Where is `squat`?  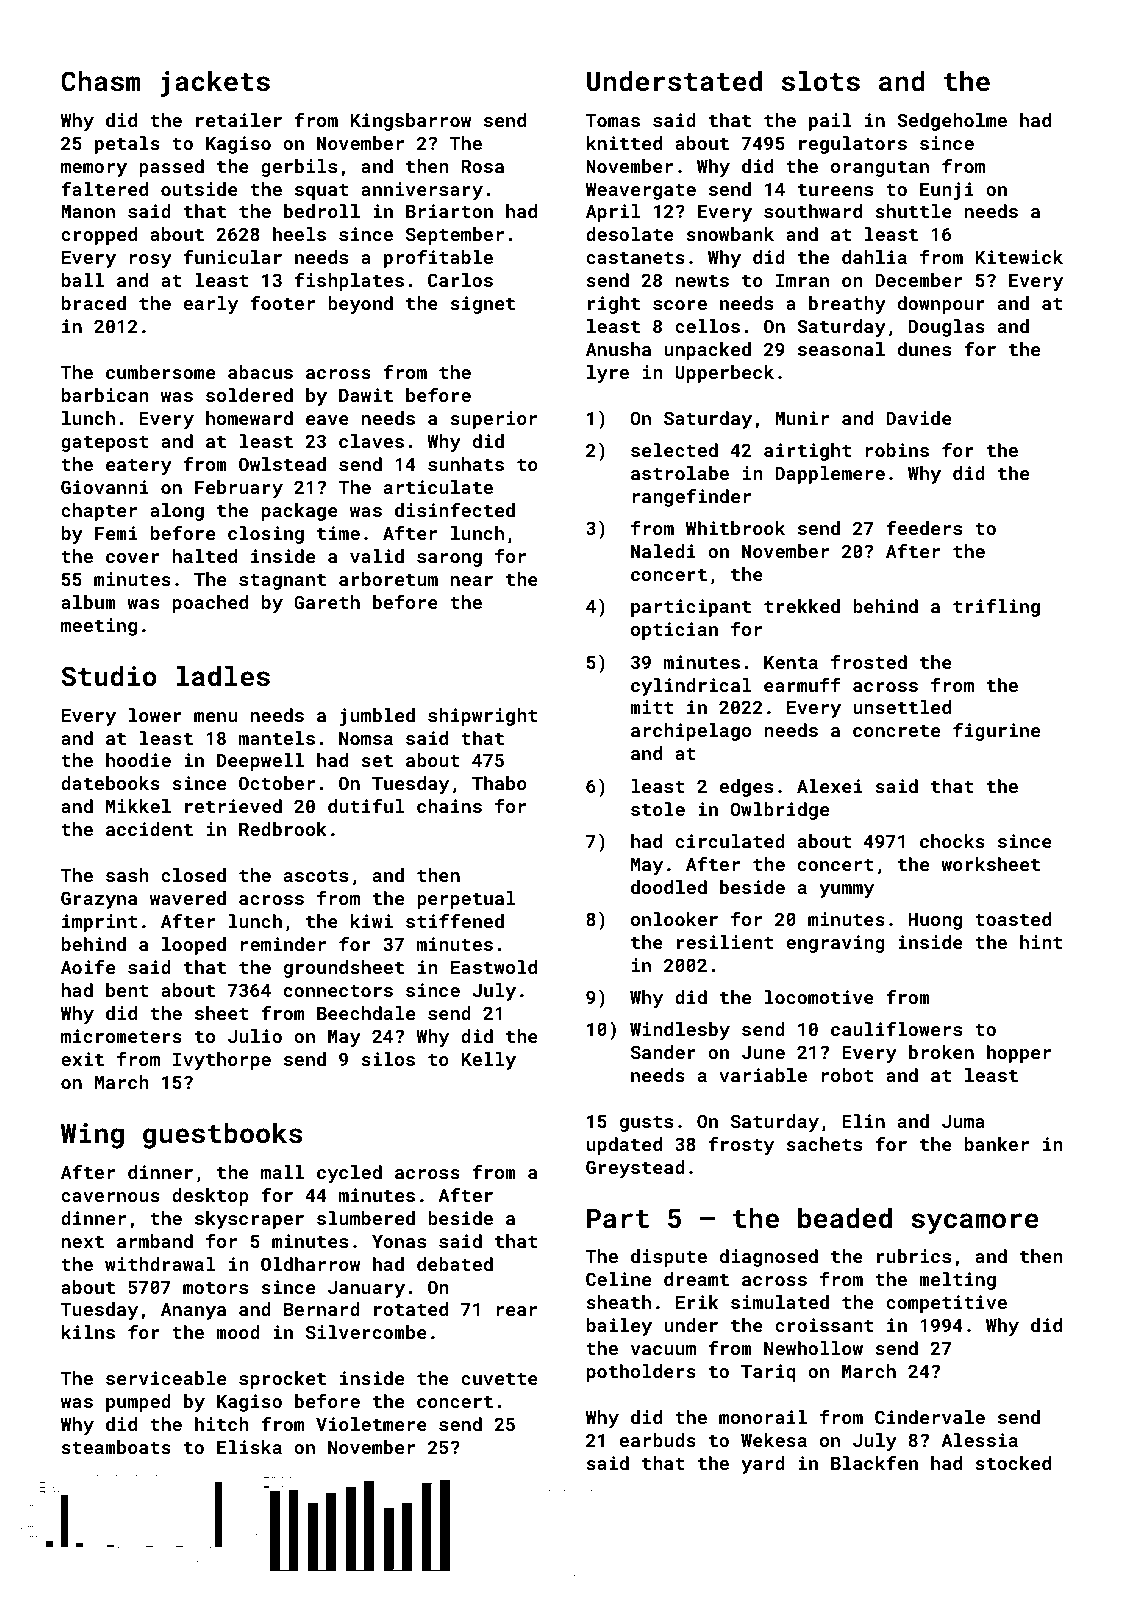
squat is located at coordinates (321, 192).
